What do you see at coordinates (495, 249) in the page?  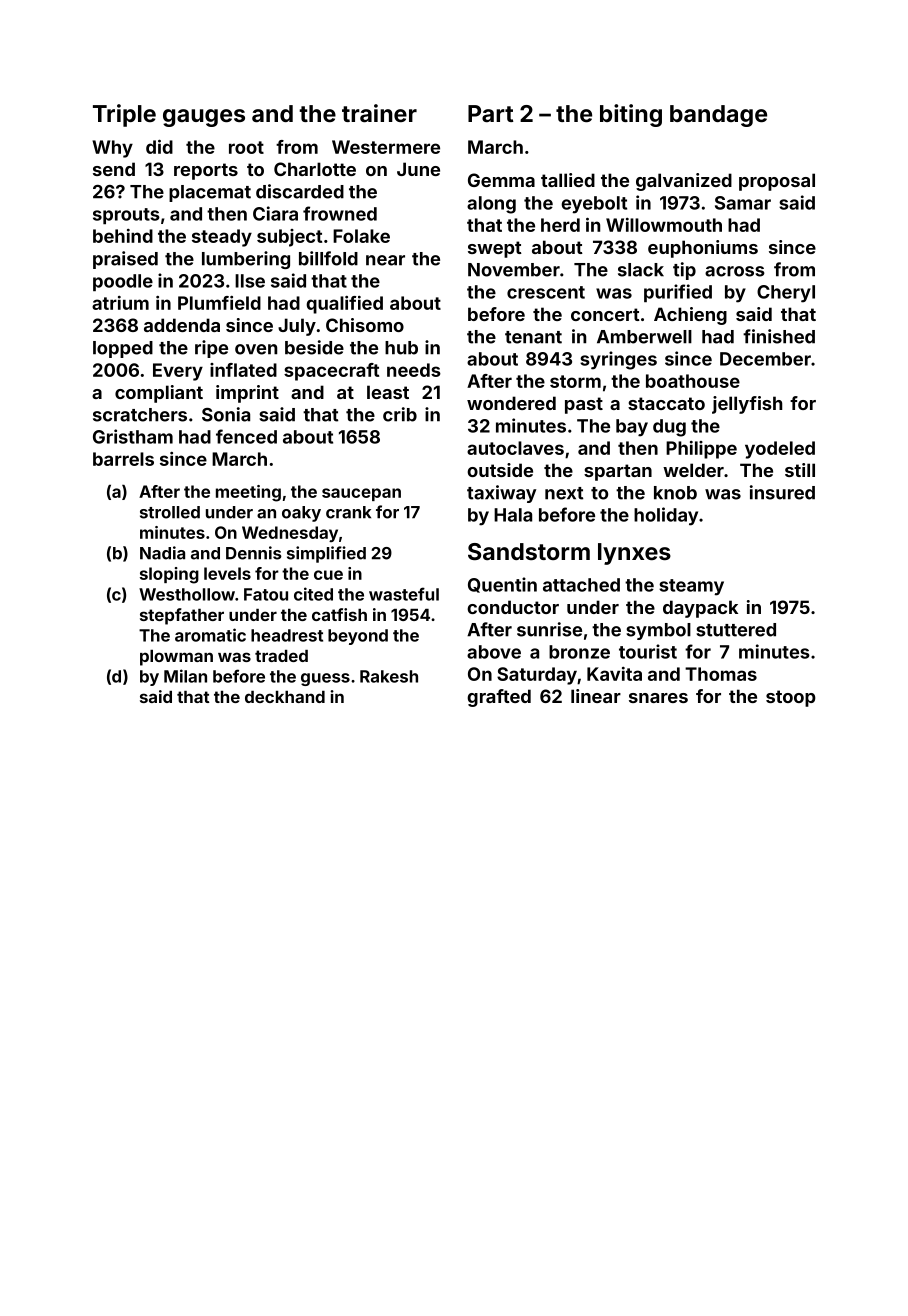 I see `swept` at bounding box center [495, 249].
